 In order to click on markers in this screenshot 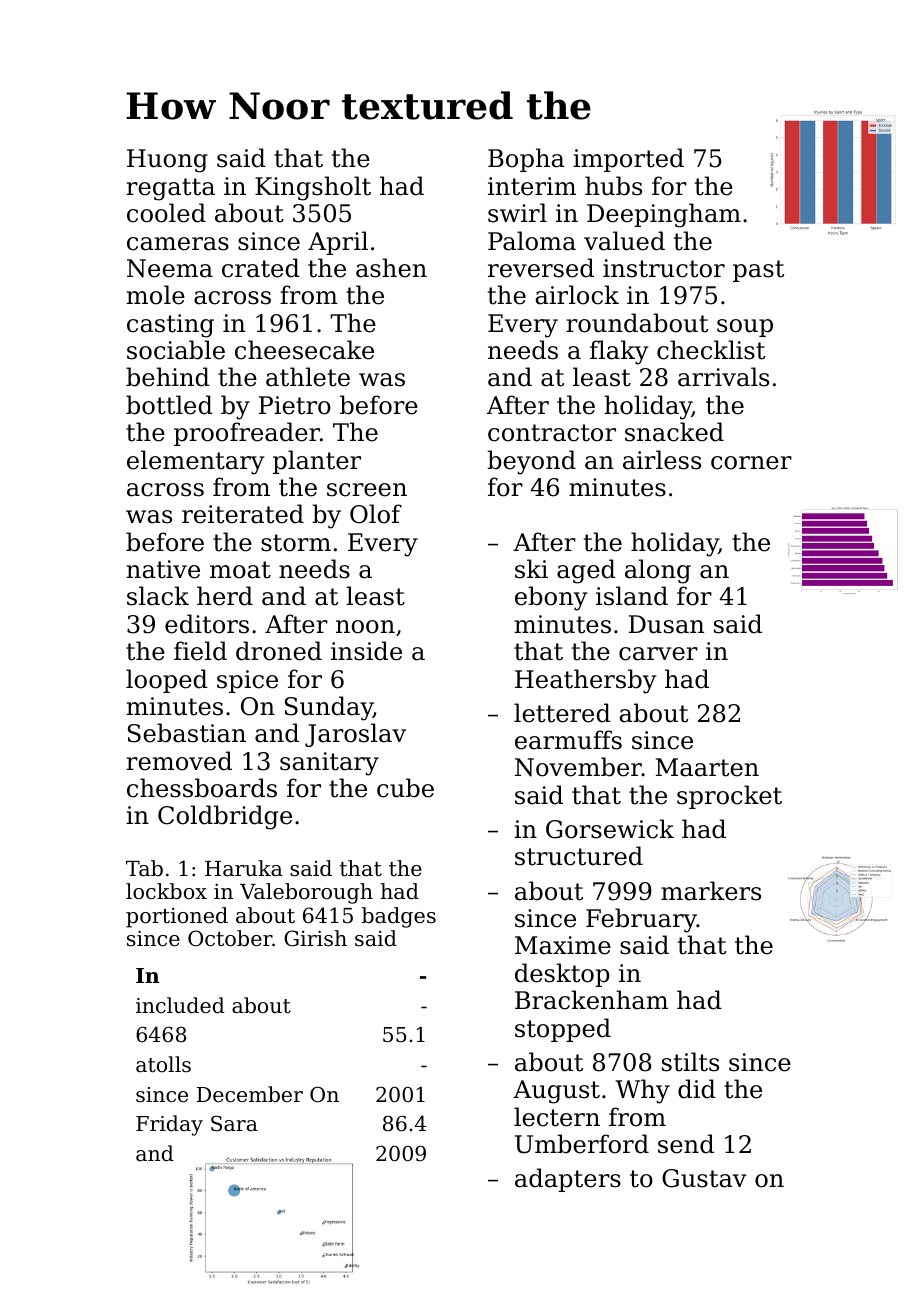, I will do `click(711, 891)`.
